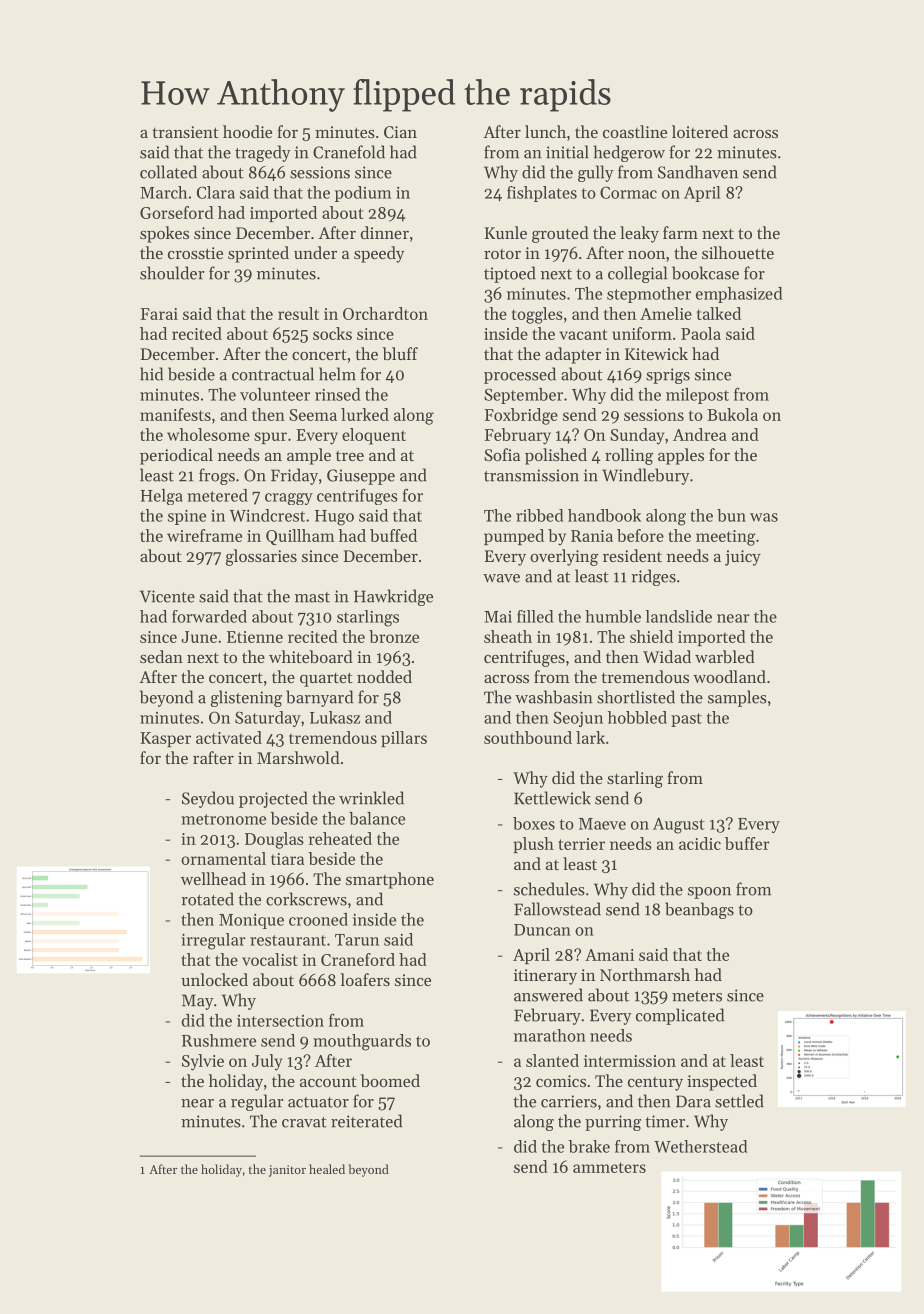  Describe the element at coordinates (185, 132) in the document. I see `transient` at that location.
